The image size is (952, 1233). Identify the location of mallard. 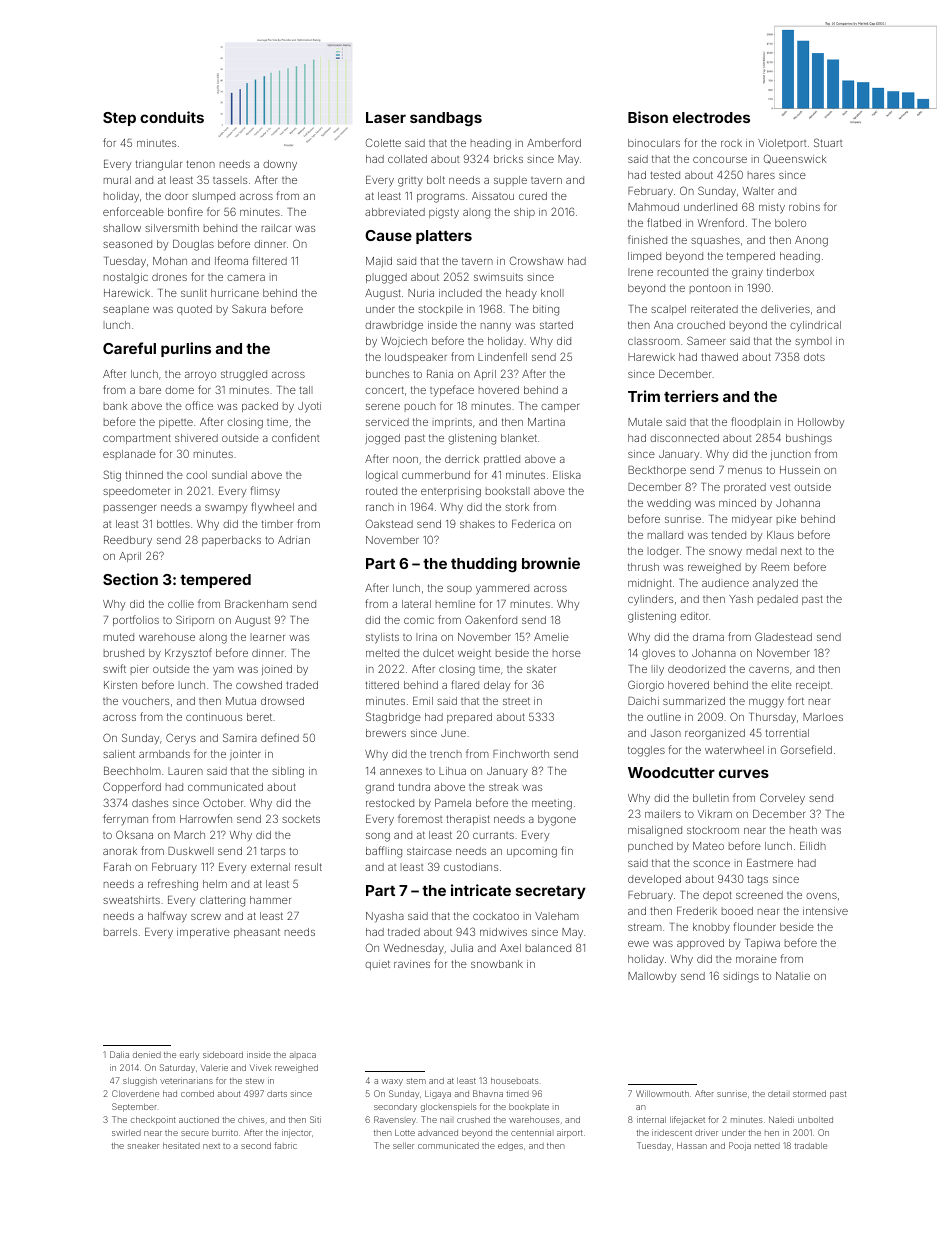
(665, 535).
